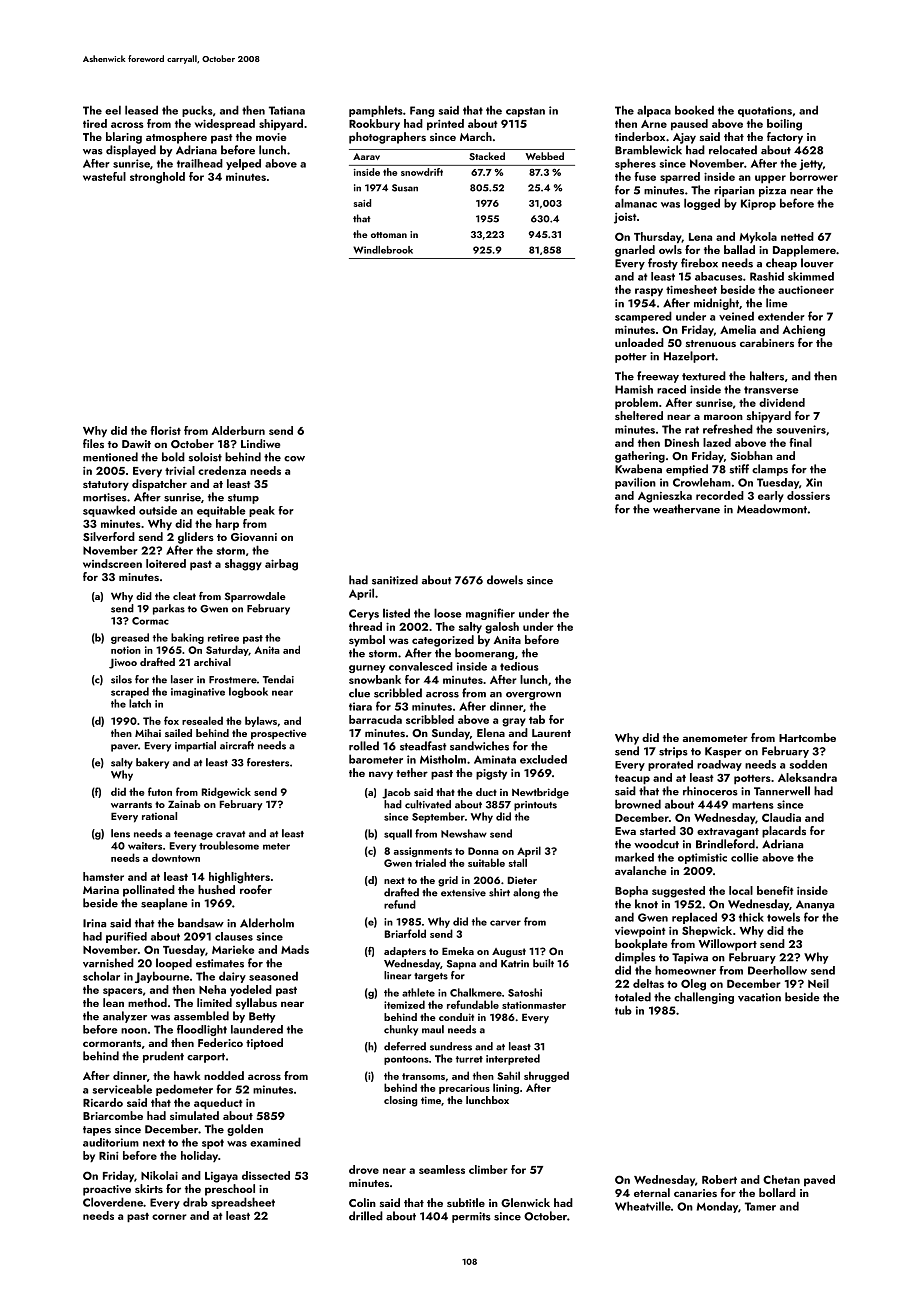 The width and height of the document is (924, 1308). What do you see at coordinates (422, 111) in the document?
I see `Fang` at bounding box center [422, 111].
